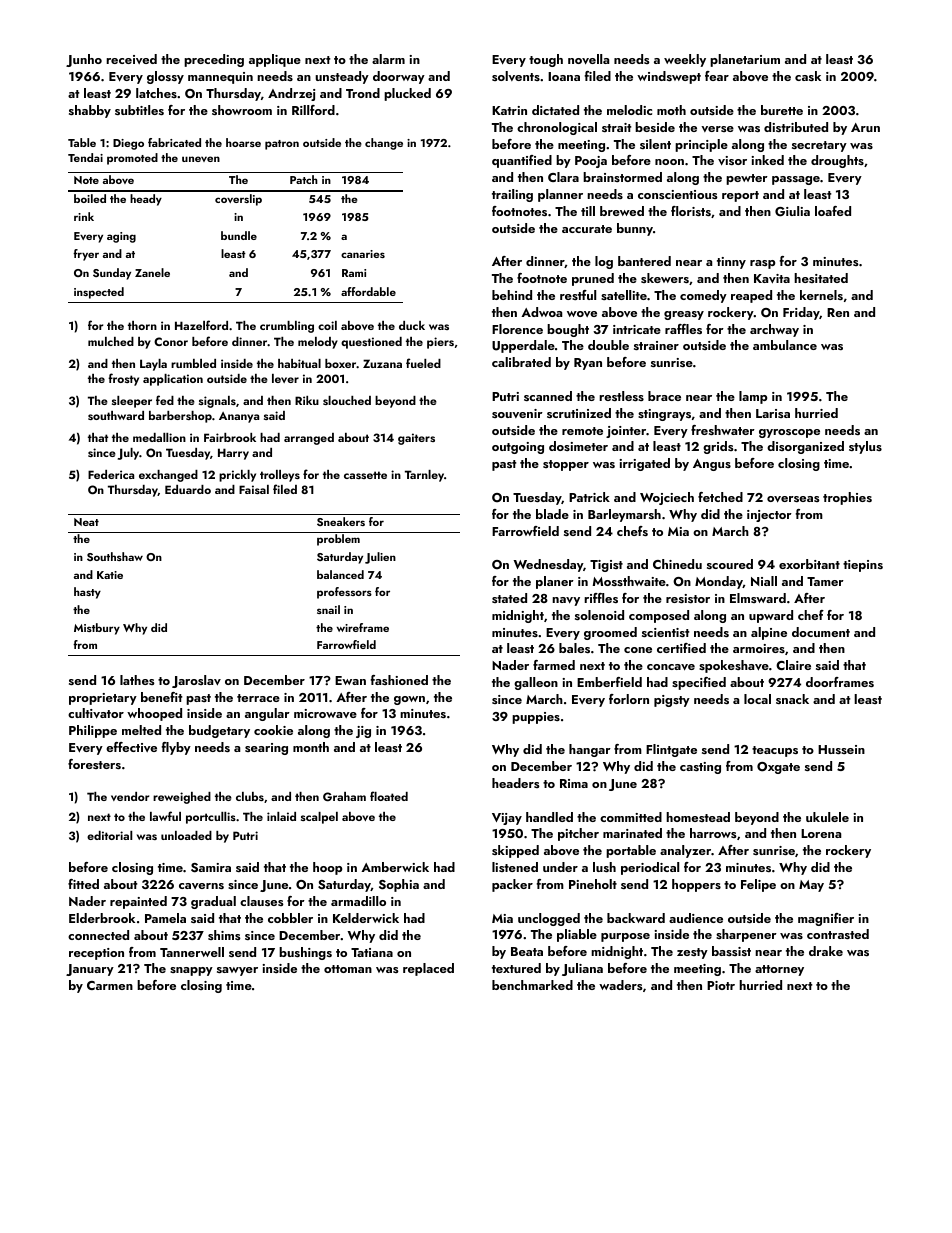 This image has height=1233, width=952. What do you see at coordinates (532, 985) in the image?
I see `benchmarked` at bounding box center [532, 985].
